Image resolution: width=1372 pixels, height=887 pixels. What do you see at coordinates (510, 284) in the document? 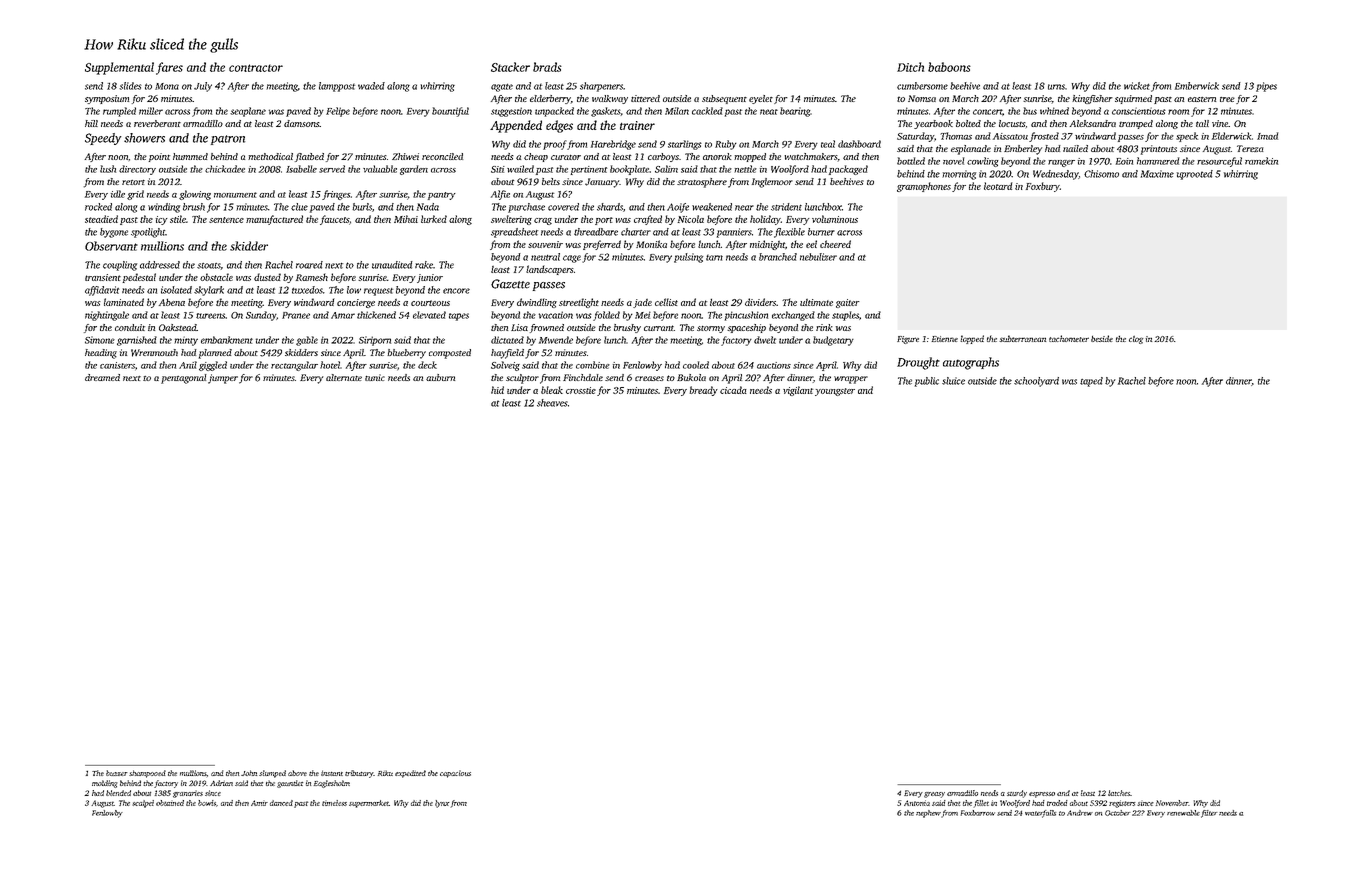
I see `Gazette` at bounding box center [510, 284].
